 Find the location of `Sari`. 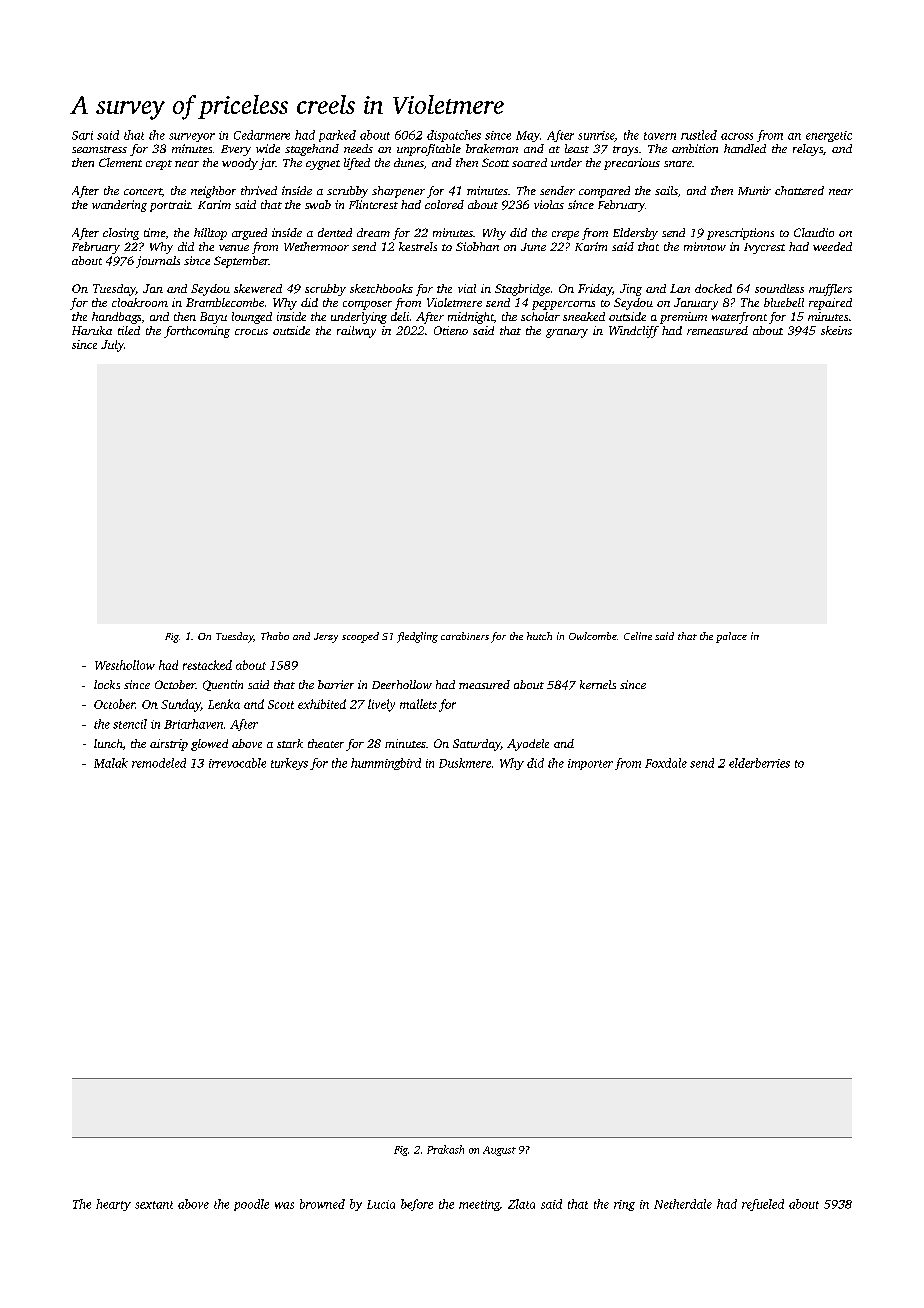

Sari is located at coordinates (82, 135).
